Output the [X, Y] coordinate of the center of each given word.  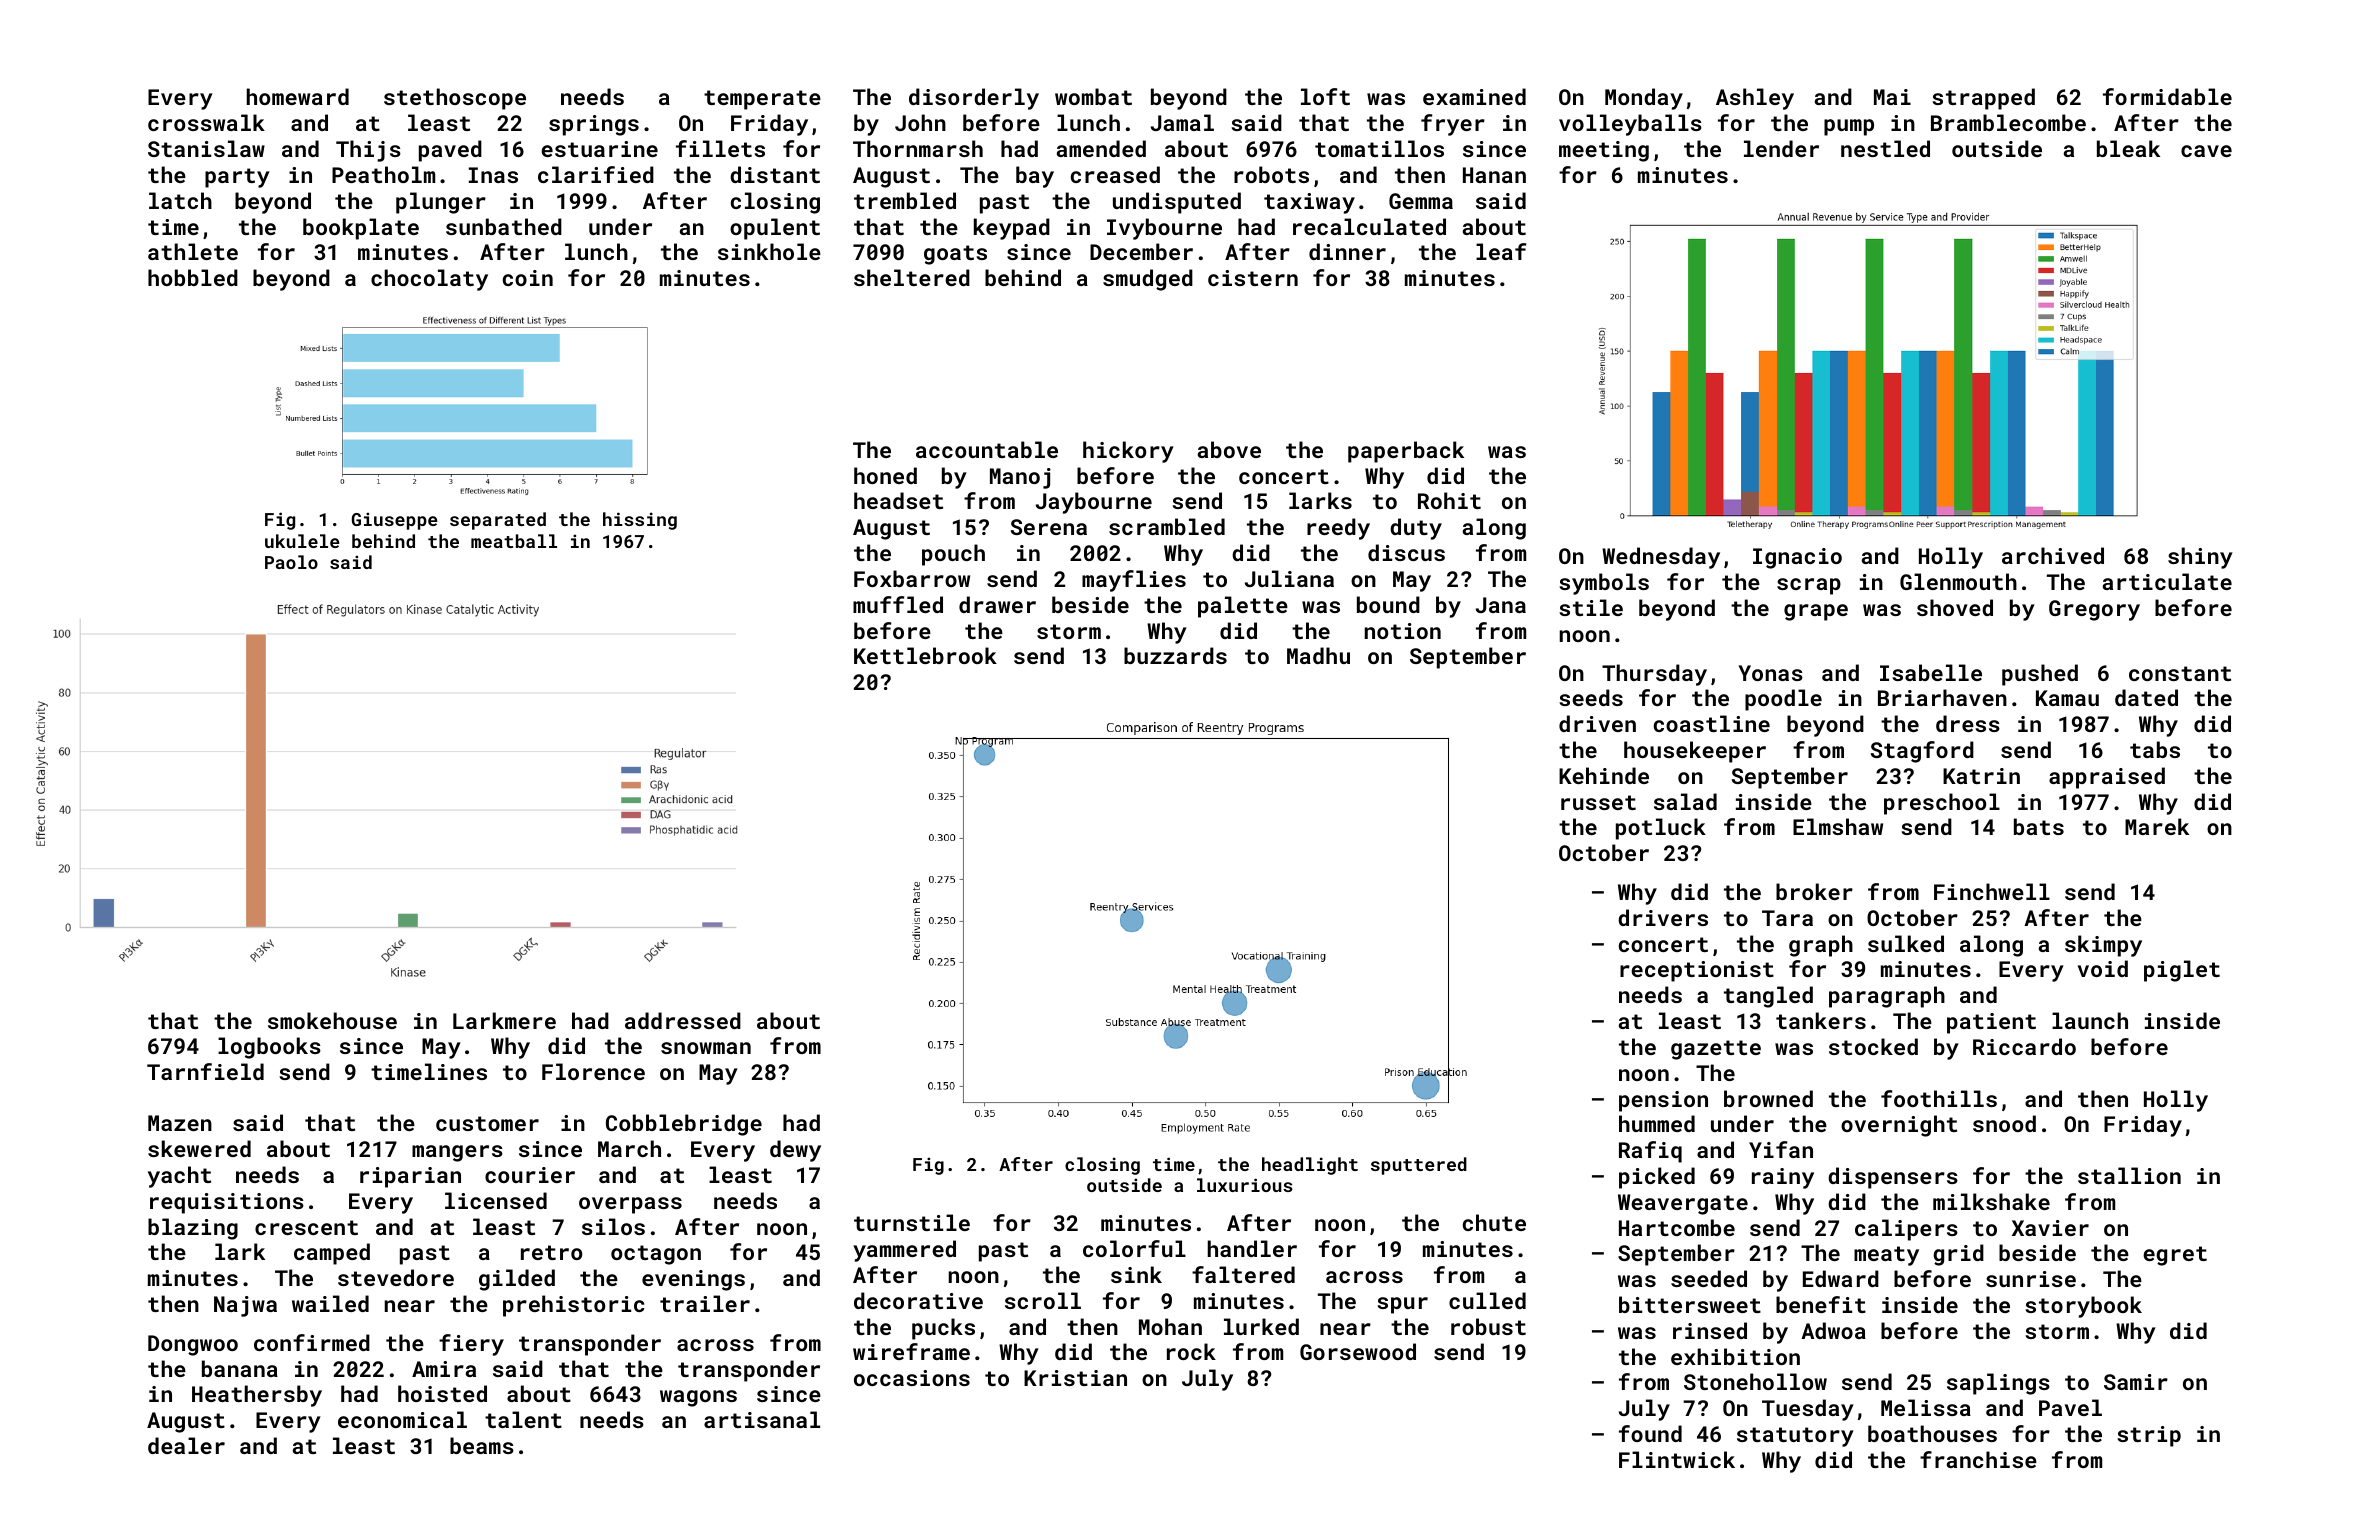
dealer [186, 1445]
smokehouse [332, 1020]
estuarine [599, 149]
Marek [2157, 826]
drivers [1663, 917]
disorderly [974, 99]
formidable [2167, 96]
